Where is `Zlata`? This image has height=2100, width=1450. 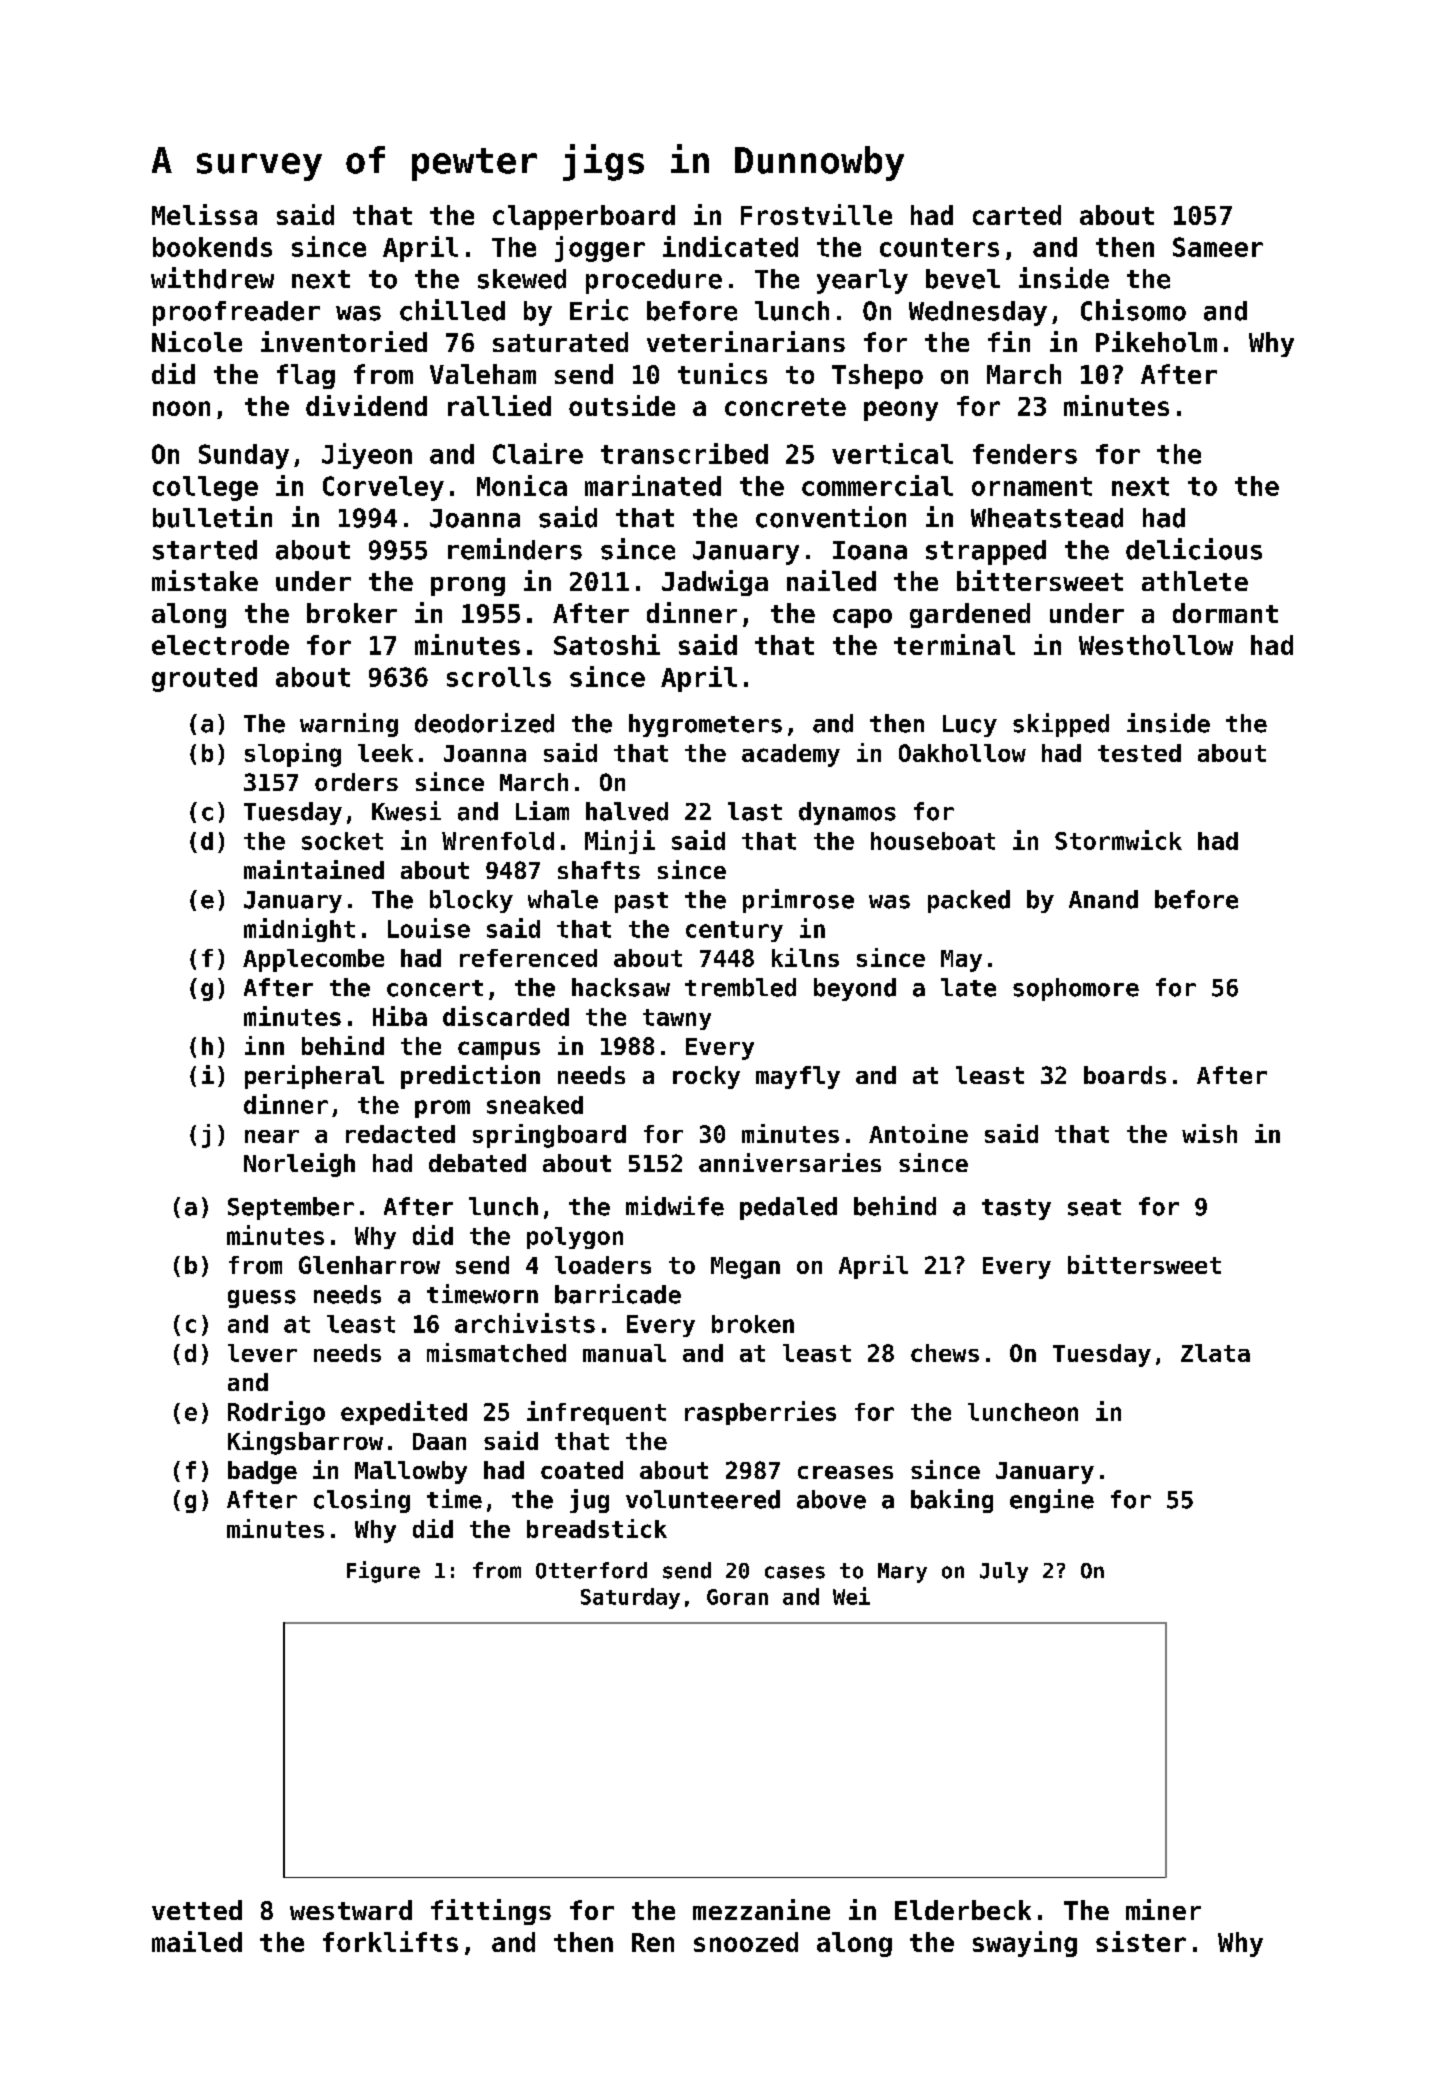
Zlata is located at coordinates (1215, 1353).
